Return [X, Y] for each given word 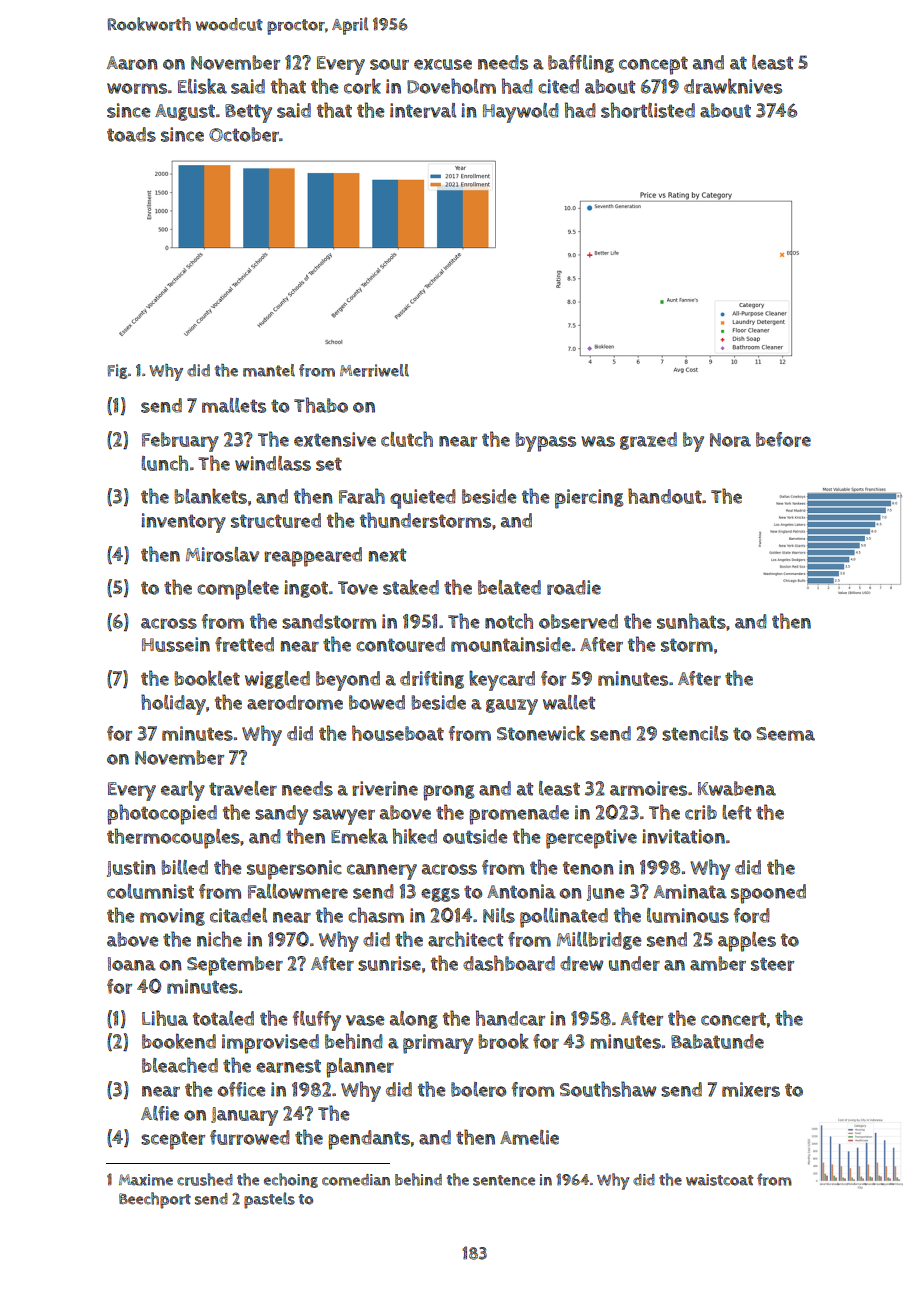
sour [389, 64]
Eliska [202, 86]
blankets [210, 496]
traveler [243, 788]
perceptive [591, 839]
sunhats [691, 621]
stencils [695, 733]
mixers [751, 1089]
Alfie [160, 1113]
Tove [358, 588]
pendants [369, 1140]
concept [653, 65]
